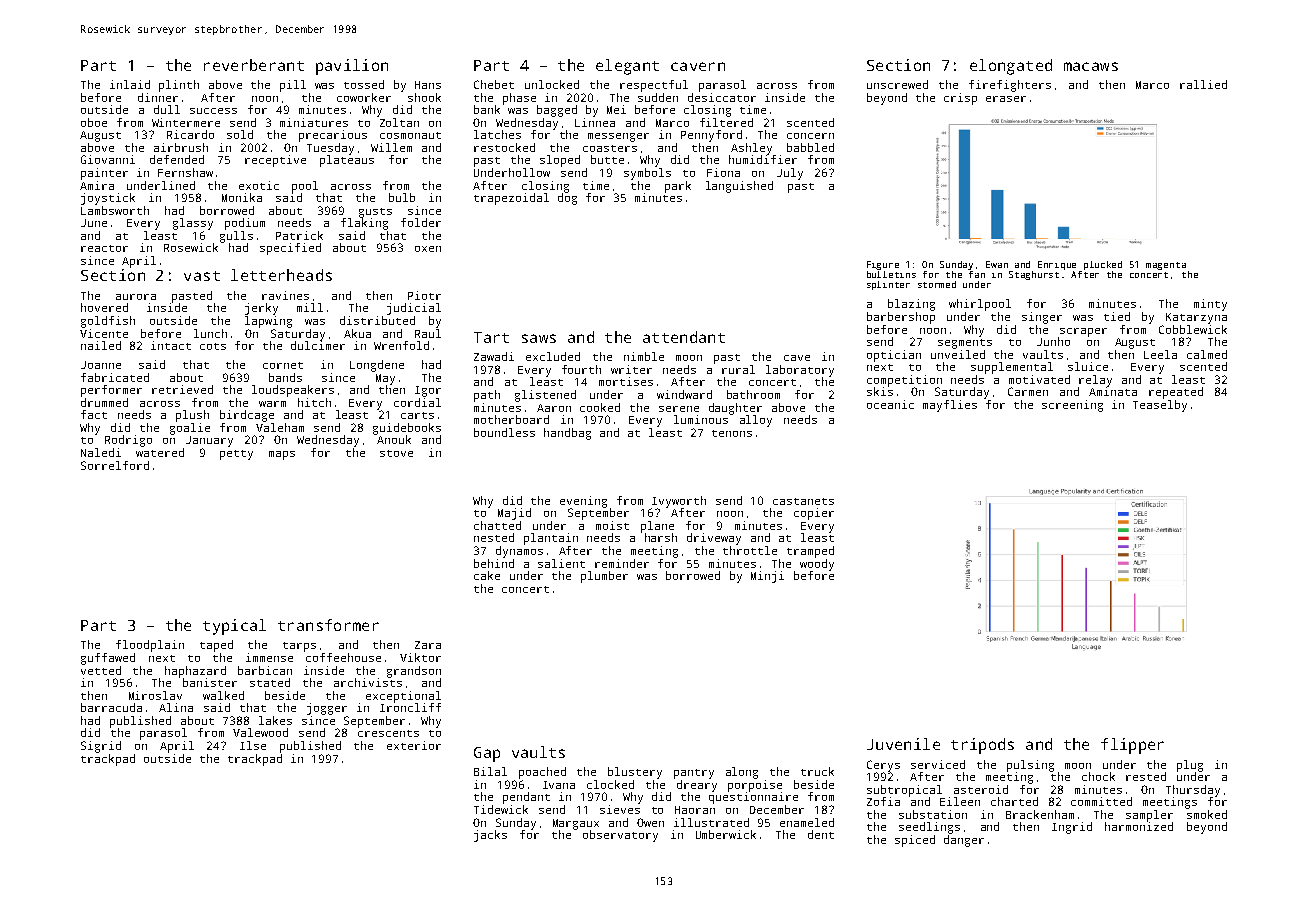  I want to click on observatory, so click(620, 836).
